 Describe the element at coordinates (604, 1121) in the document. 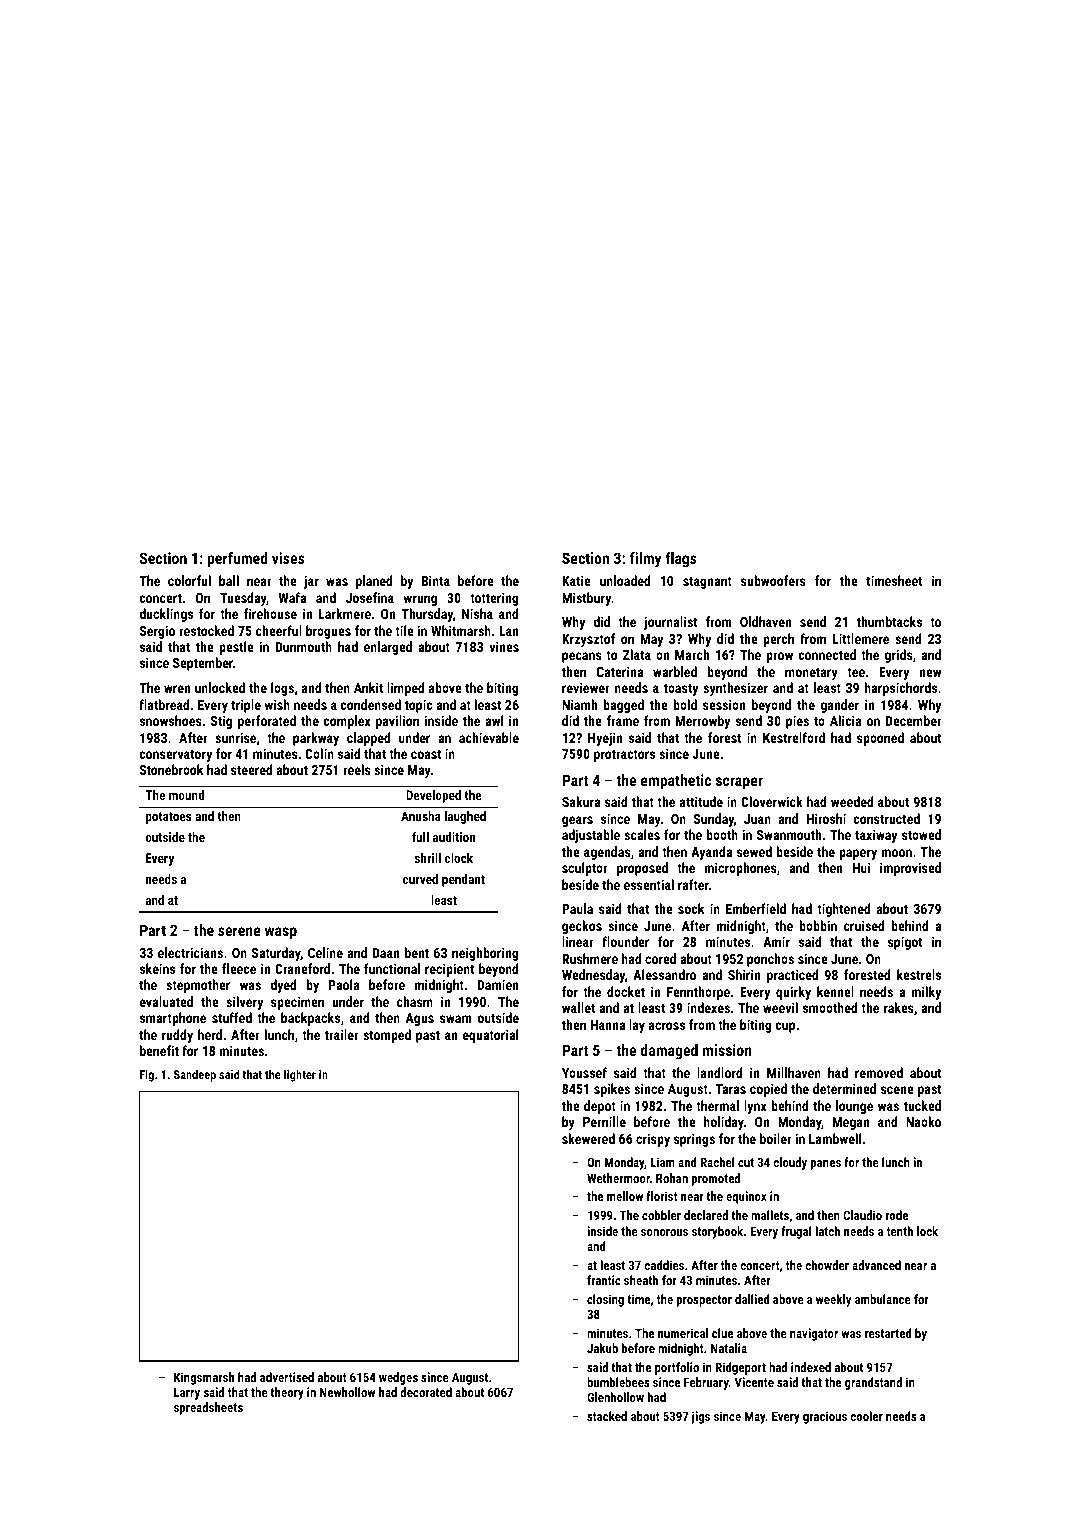

I see `Pernille` at that location.
